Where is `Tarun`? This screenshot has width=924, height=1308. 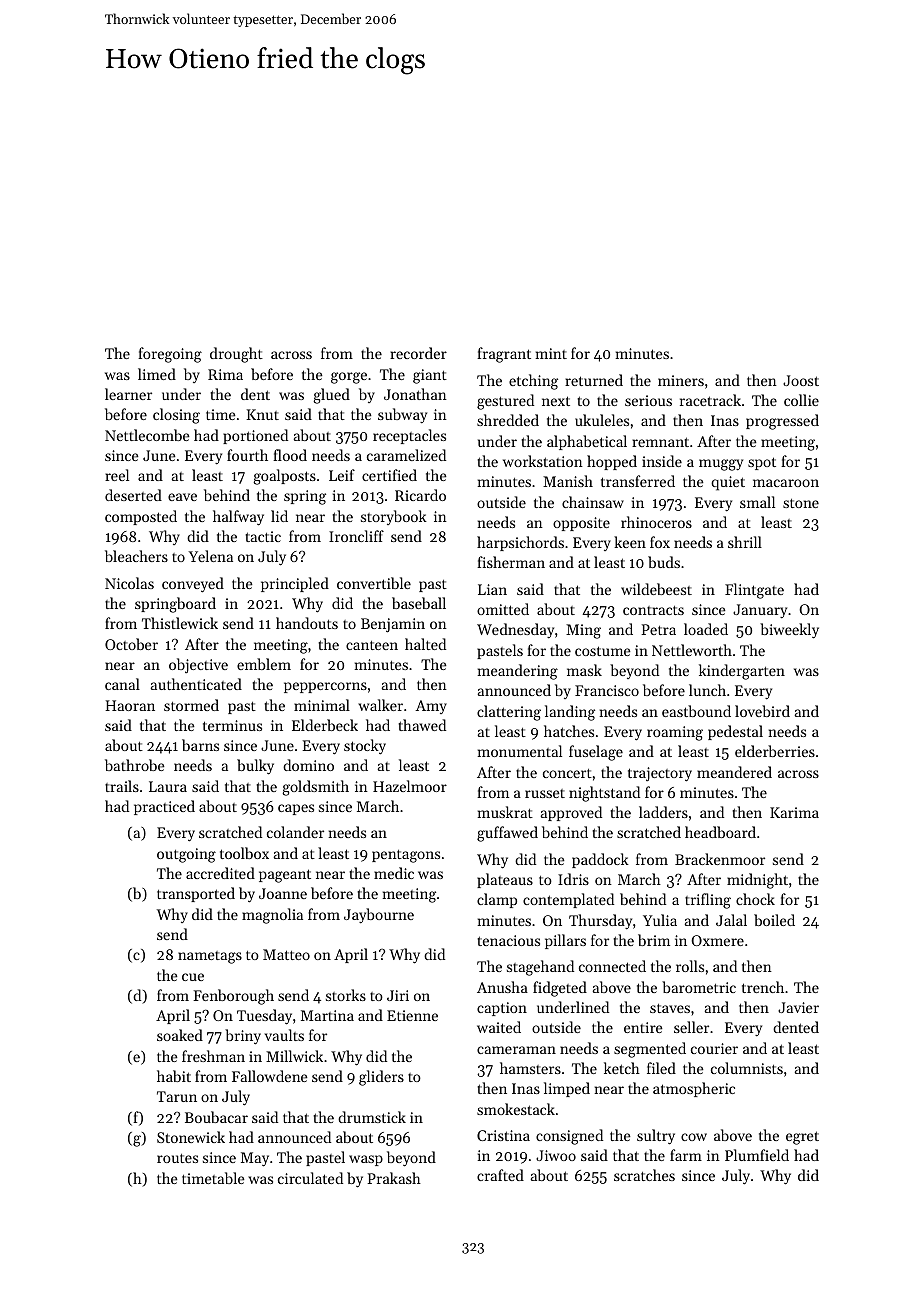
Tarun is located at coordinates (177, 1096).
